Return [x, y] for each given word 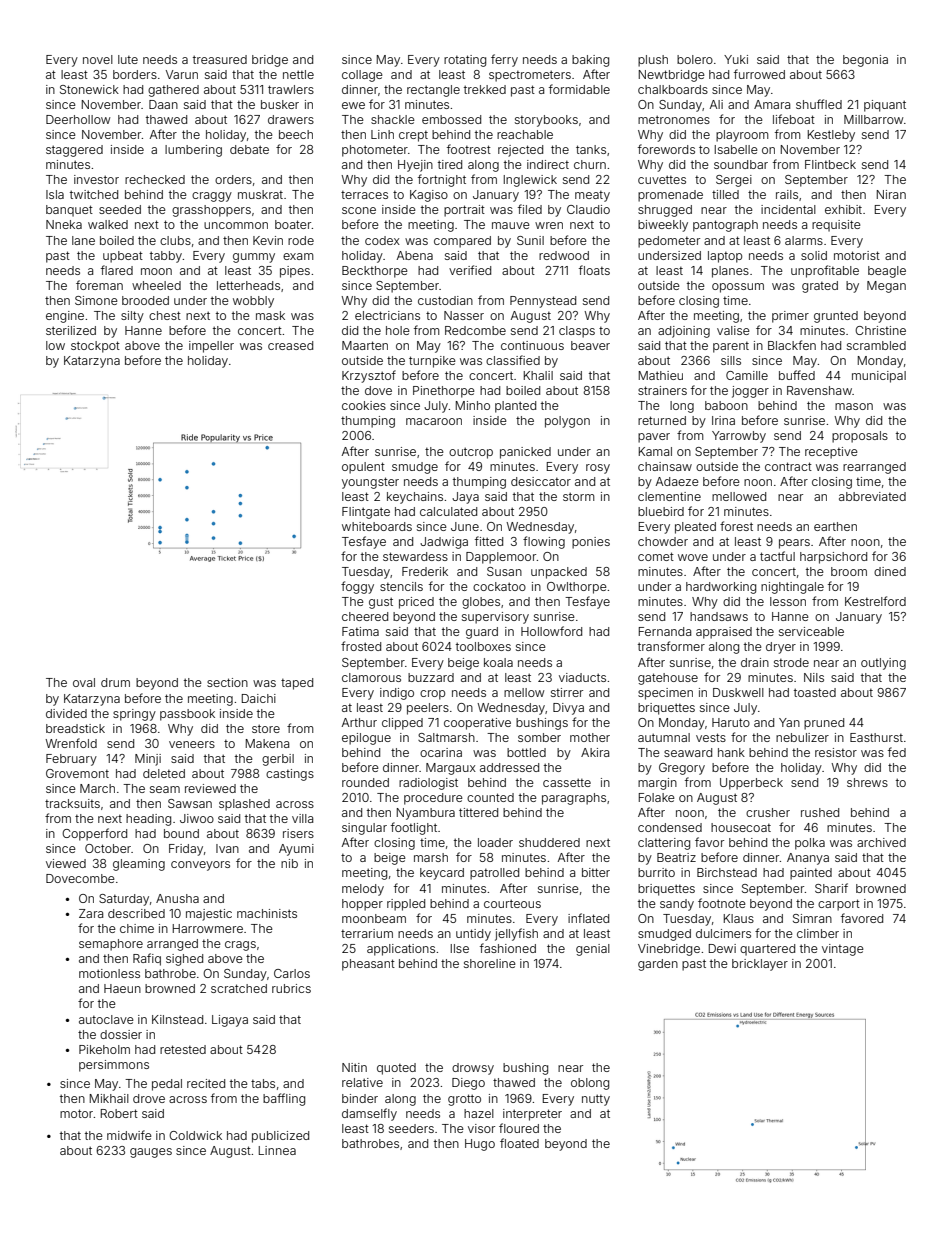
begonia [865, 61]
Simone [96, 300]
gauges [151, 1153]
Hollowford [551, 631]
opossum [738, 288]
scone [359, 210]
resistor [836, 752]
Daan [163, 104]
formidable [579, 89]
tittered [478, 812]
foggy [357, 587]
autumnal [664, 737]
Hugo [480, 1145]
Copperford [94, 834]
